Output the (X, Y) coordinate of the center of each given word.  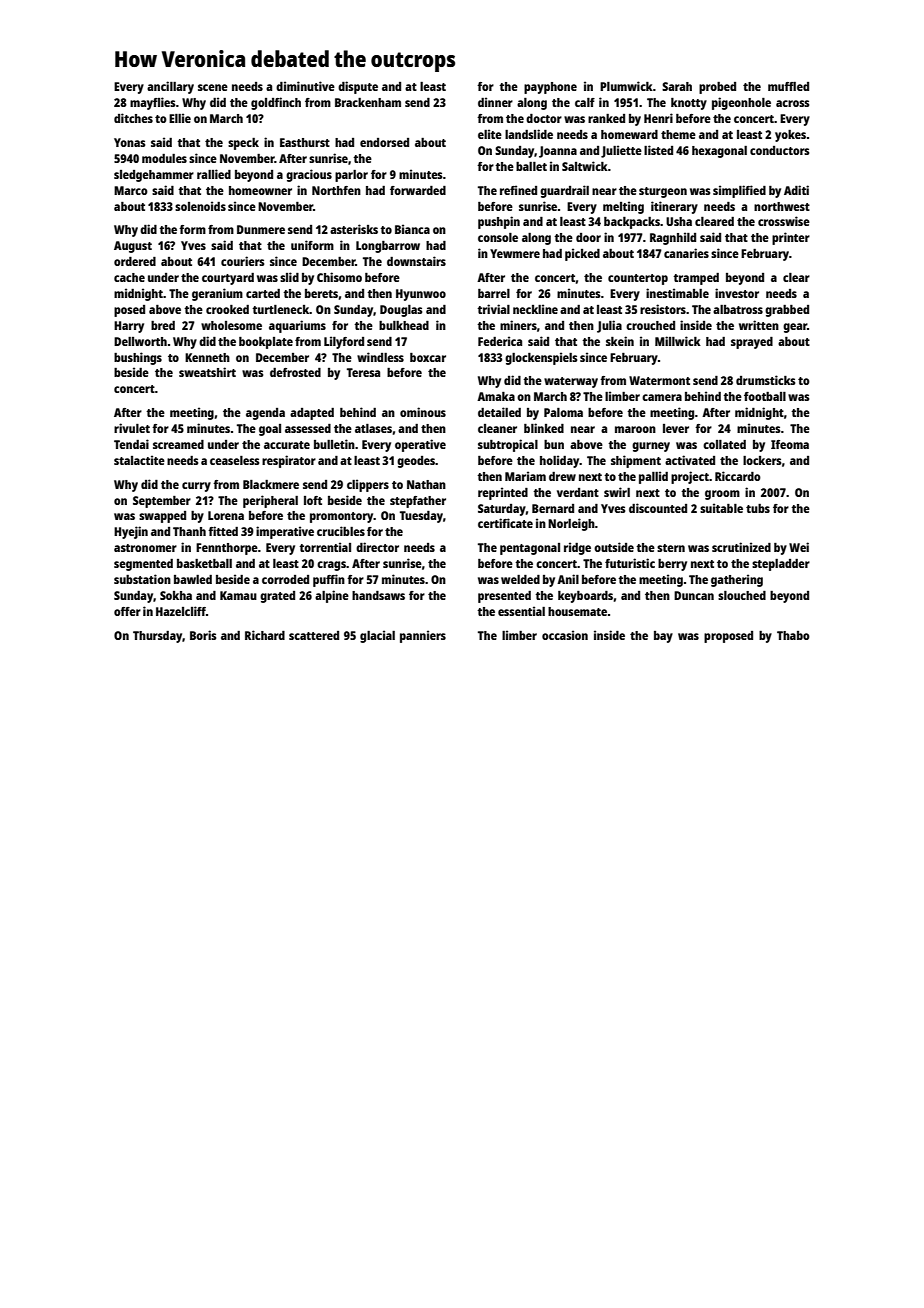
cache (129, 277)
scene (213, 87)
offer (127, 611)
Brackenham (368, 102)
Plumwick (626, 86)
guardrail (564, 191)
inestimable (677, 293)
